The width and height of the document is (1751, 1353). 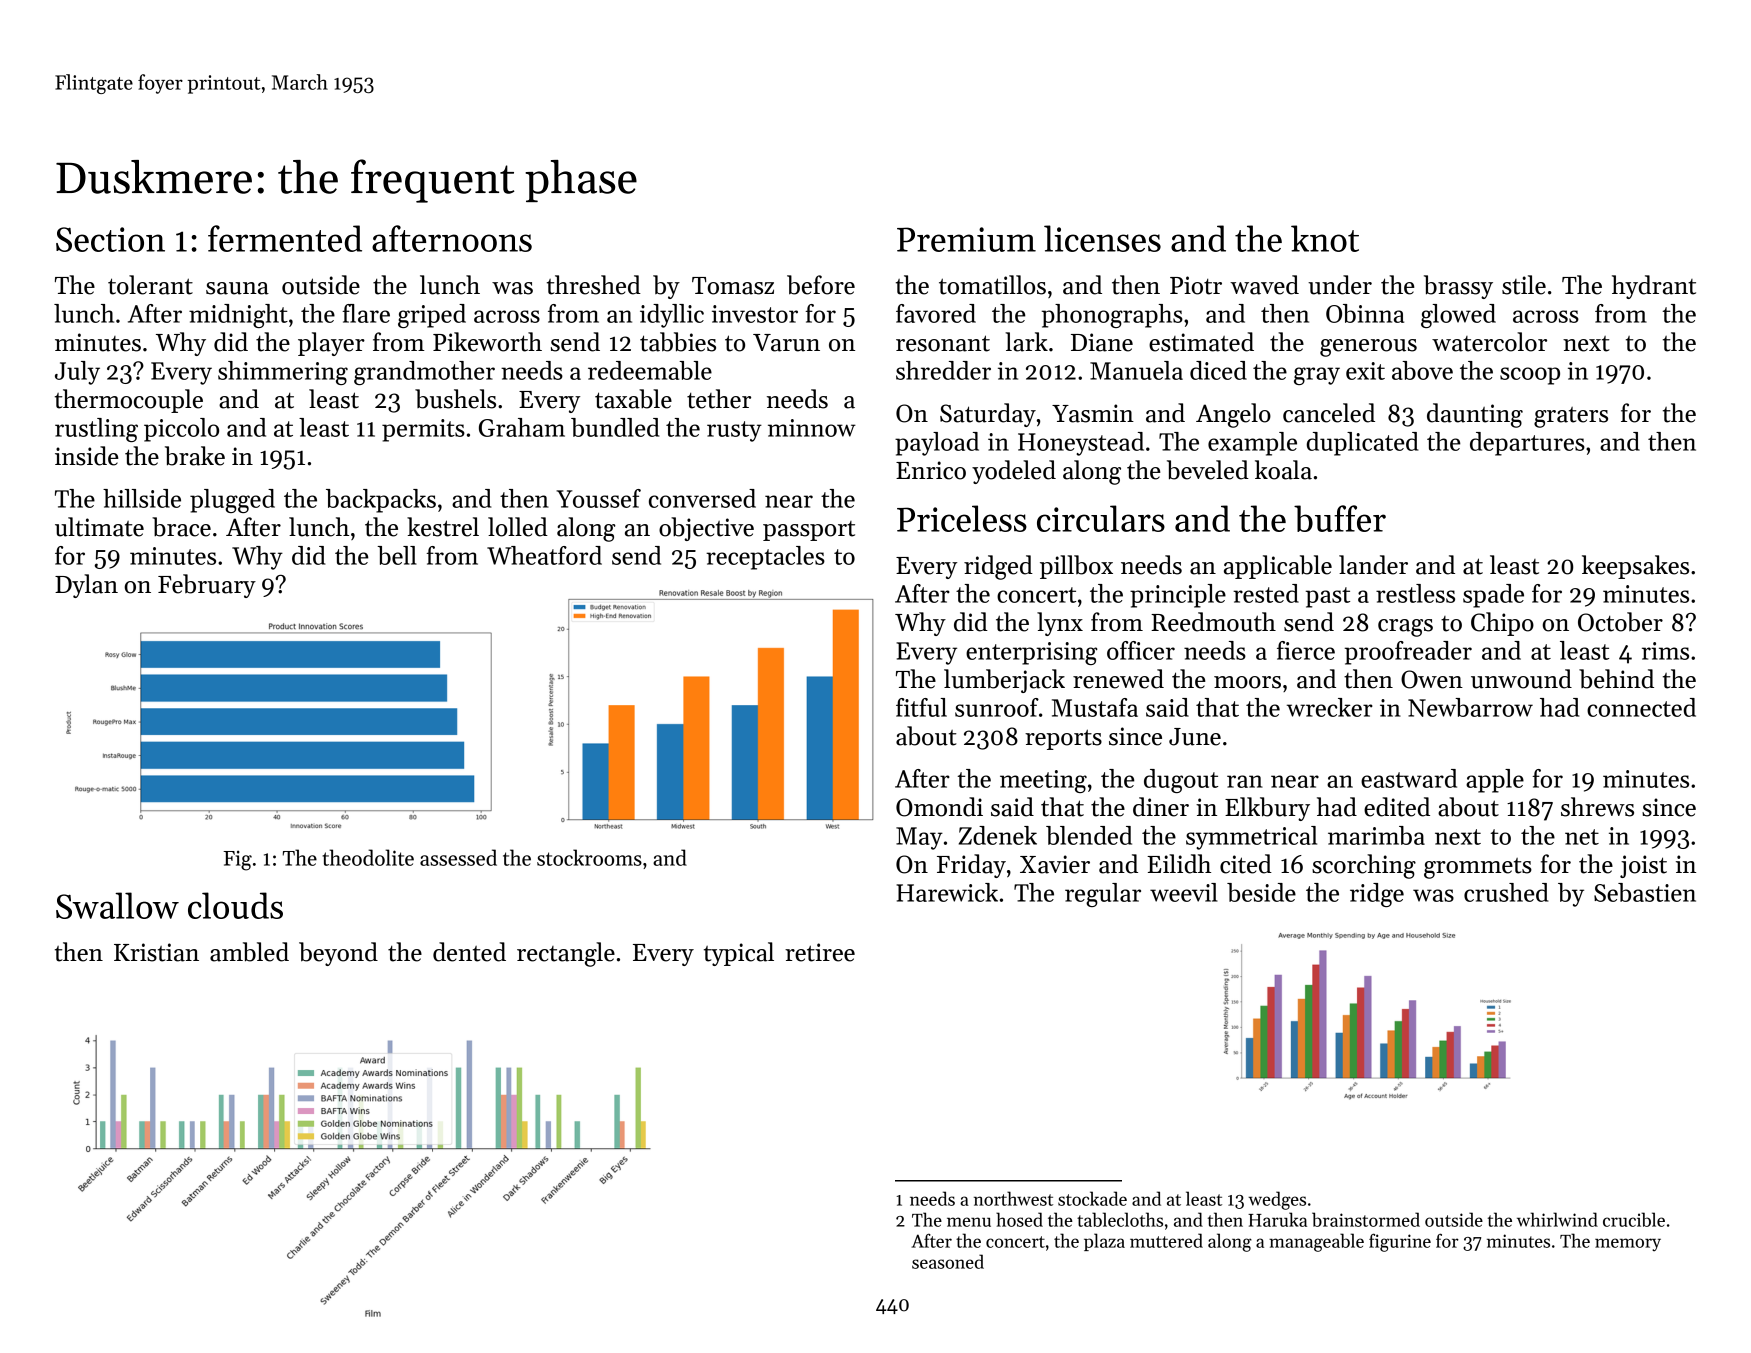 What do you see at coordinates (1641, 707) in the document?
I see `connected` at bounding box center [1641, 707].
